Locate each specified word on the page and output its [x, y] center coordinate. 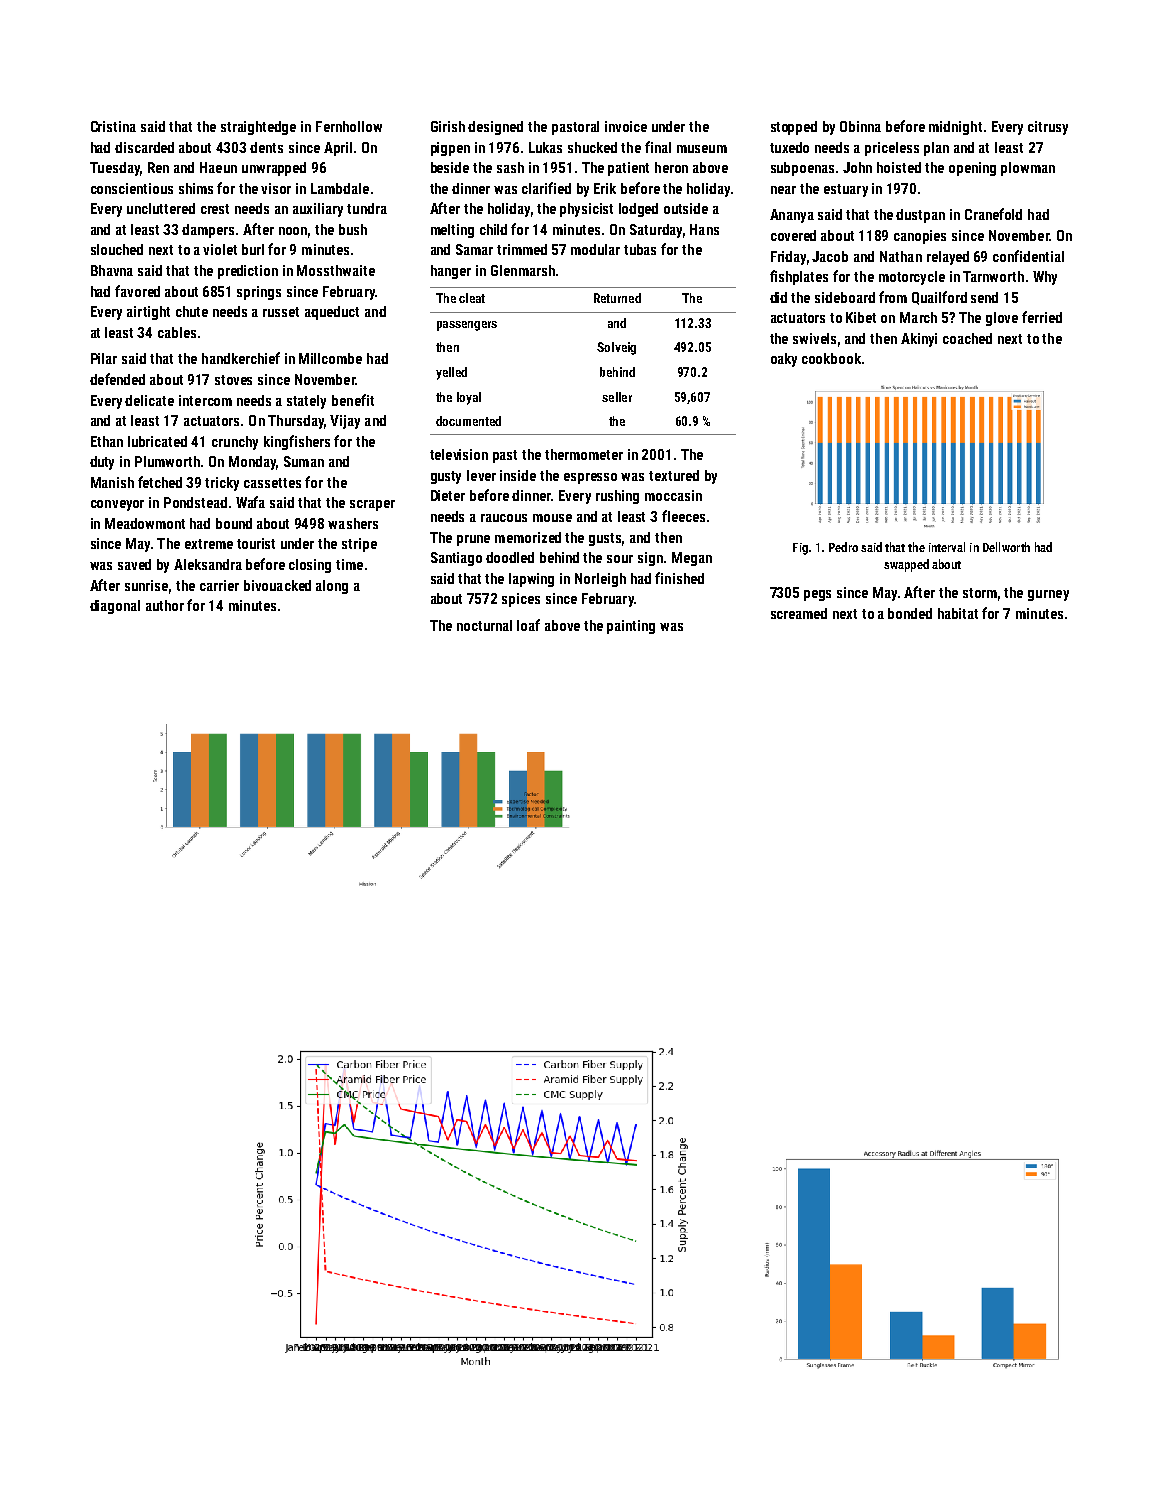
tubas [640, 249]
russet [281, 312]
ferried [1042, 317]
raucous [504, 518]
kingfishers [297, 442]
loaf [528, 625]
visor [276, 188]
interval [947, 547]
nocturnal [484, 625]
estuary [846, 190]
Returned [617, 298]
